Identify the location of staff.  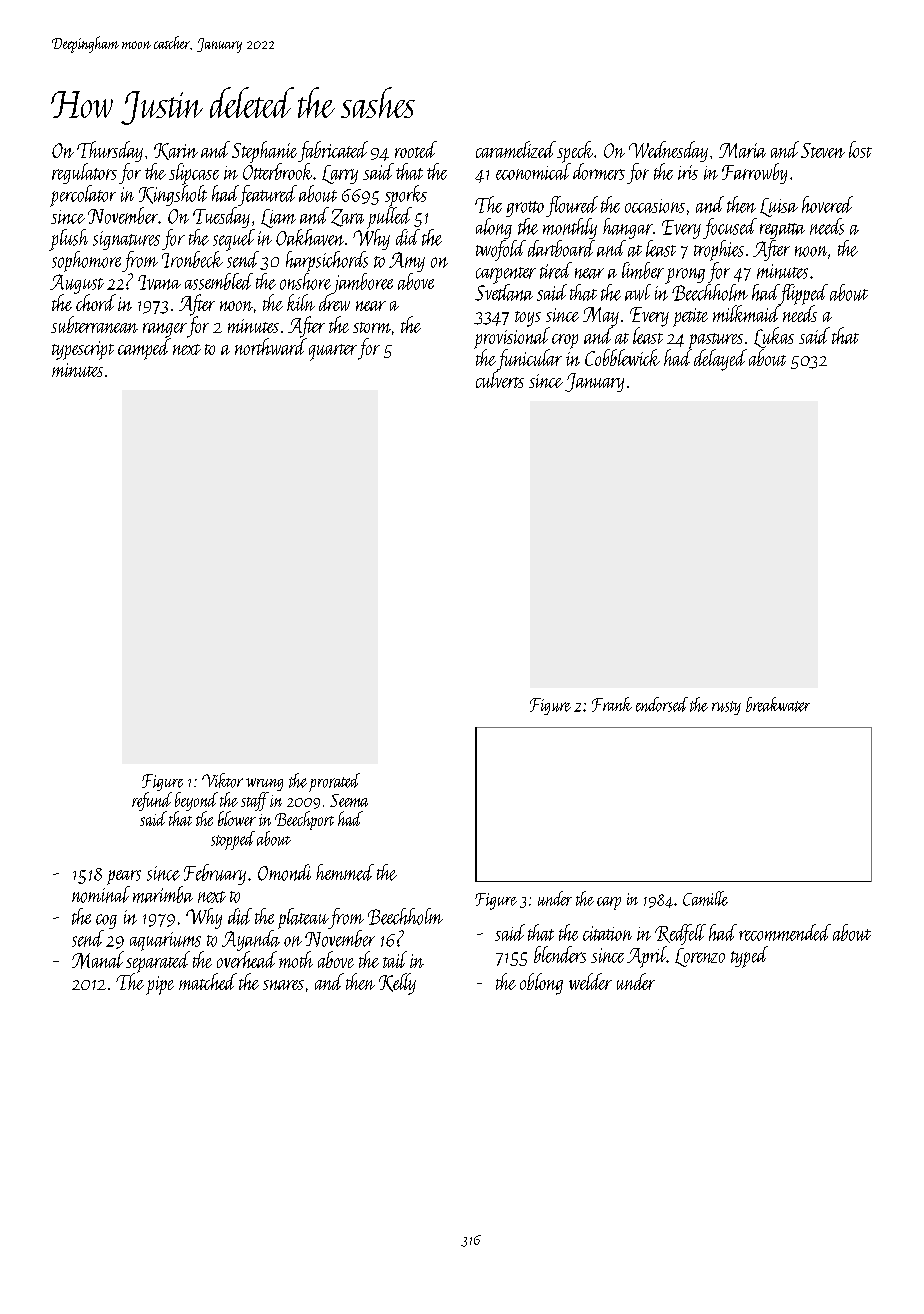
(255, 801).
